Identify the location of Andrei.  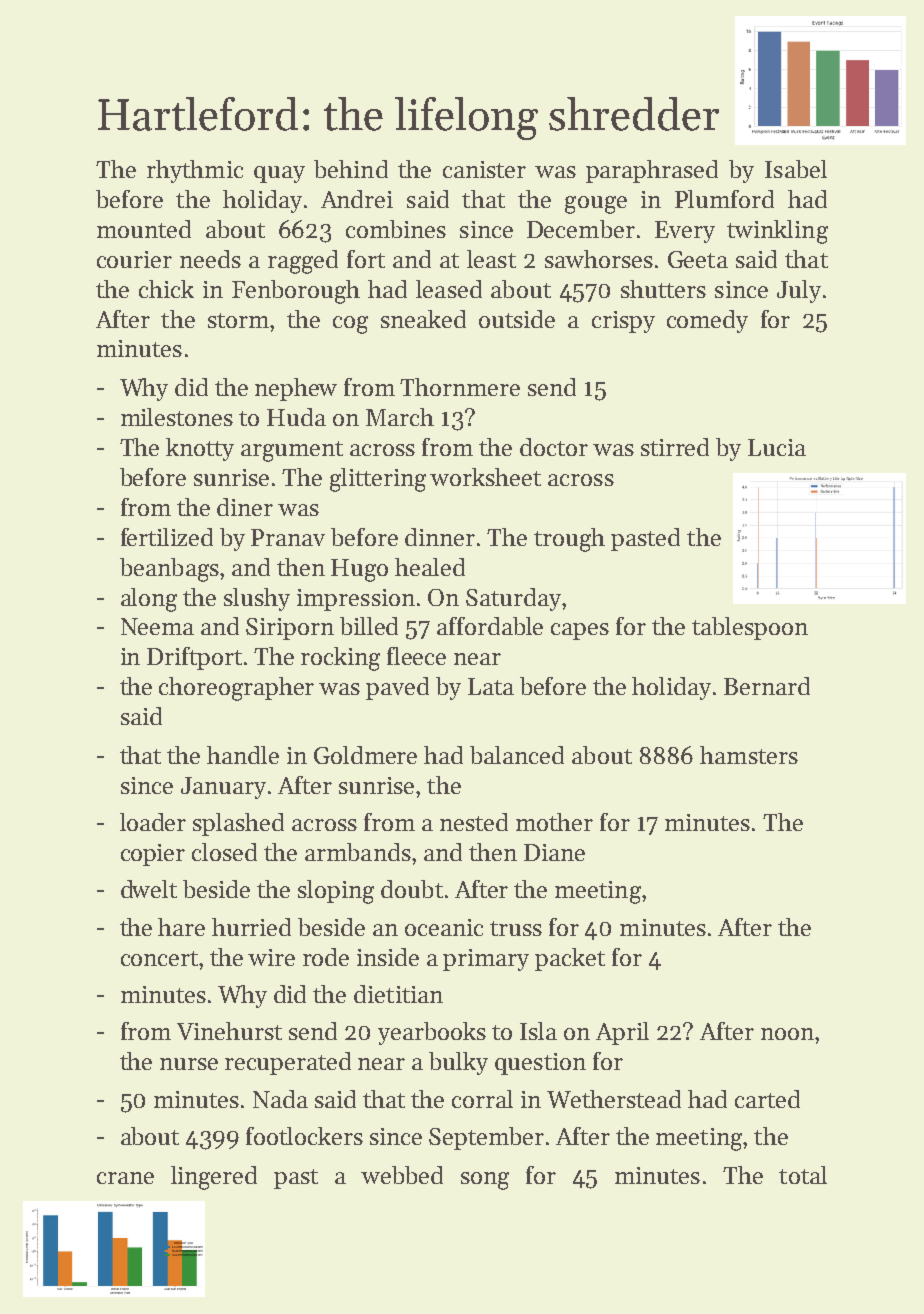
(357, 199).
